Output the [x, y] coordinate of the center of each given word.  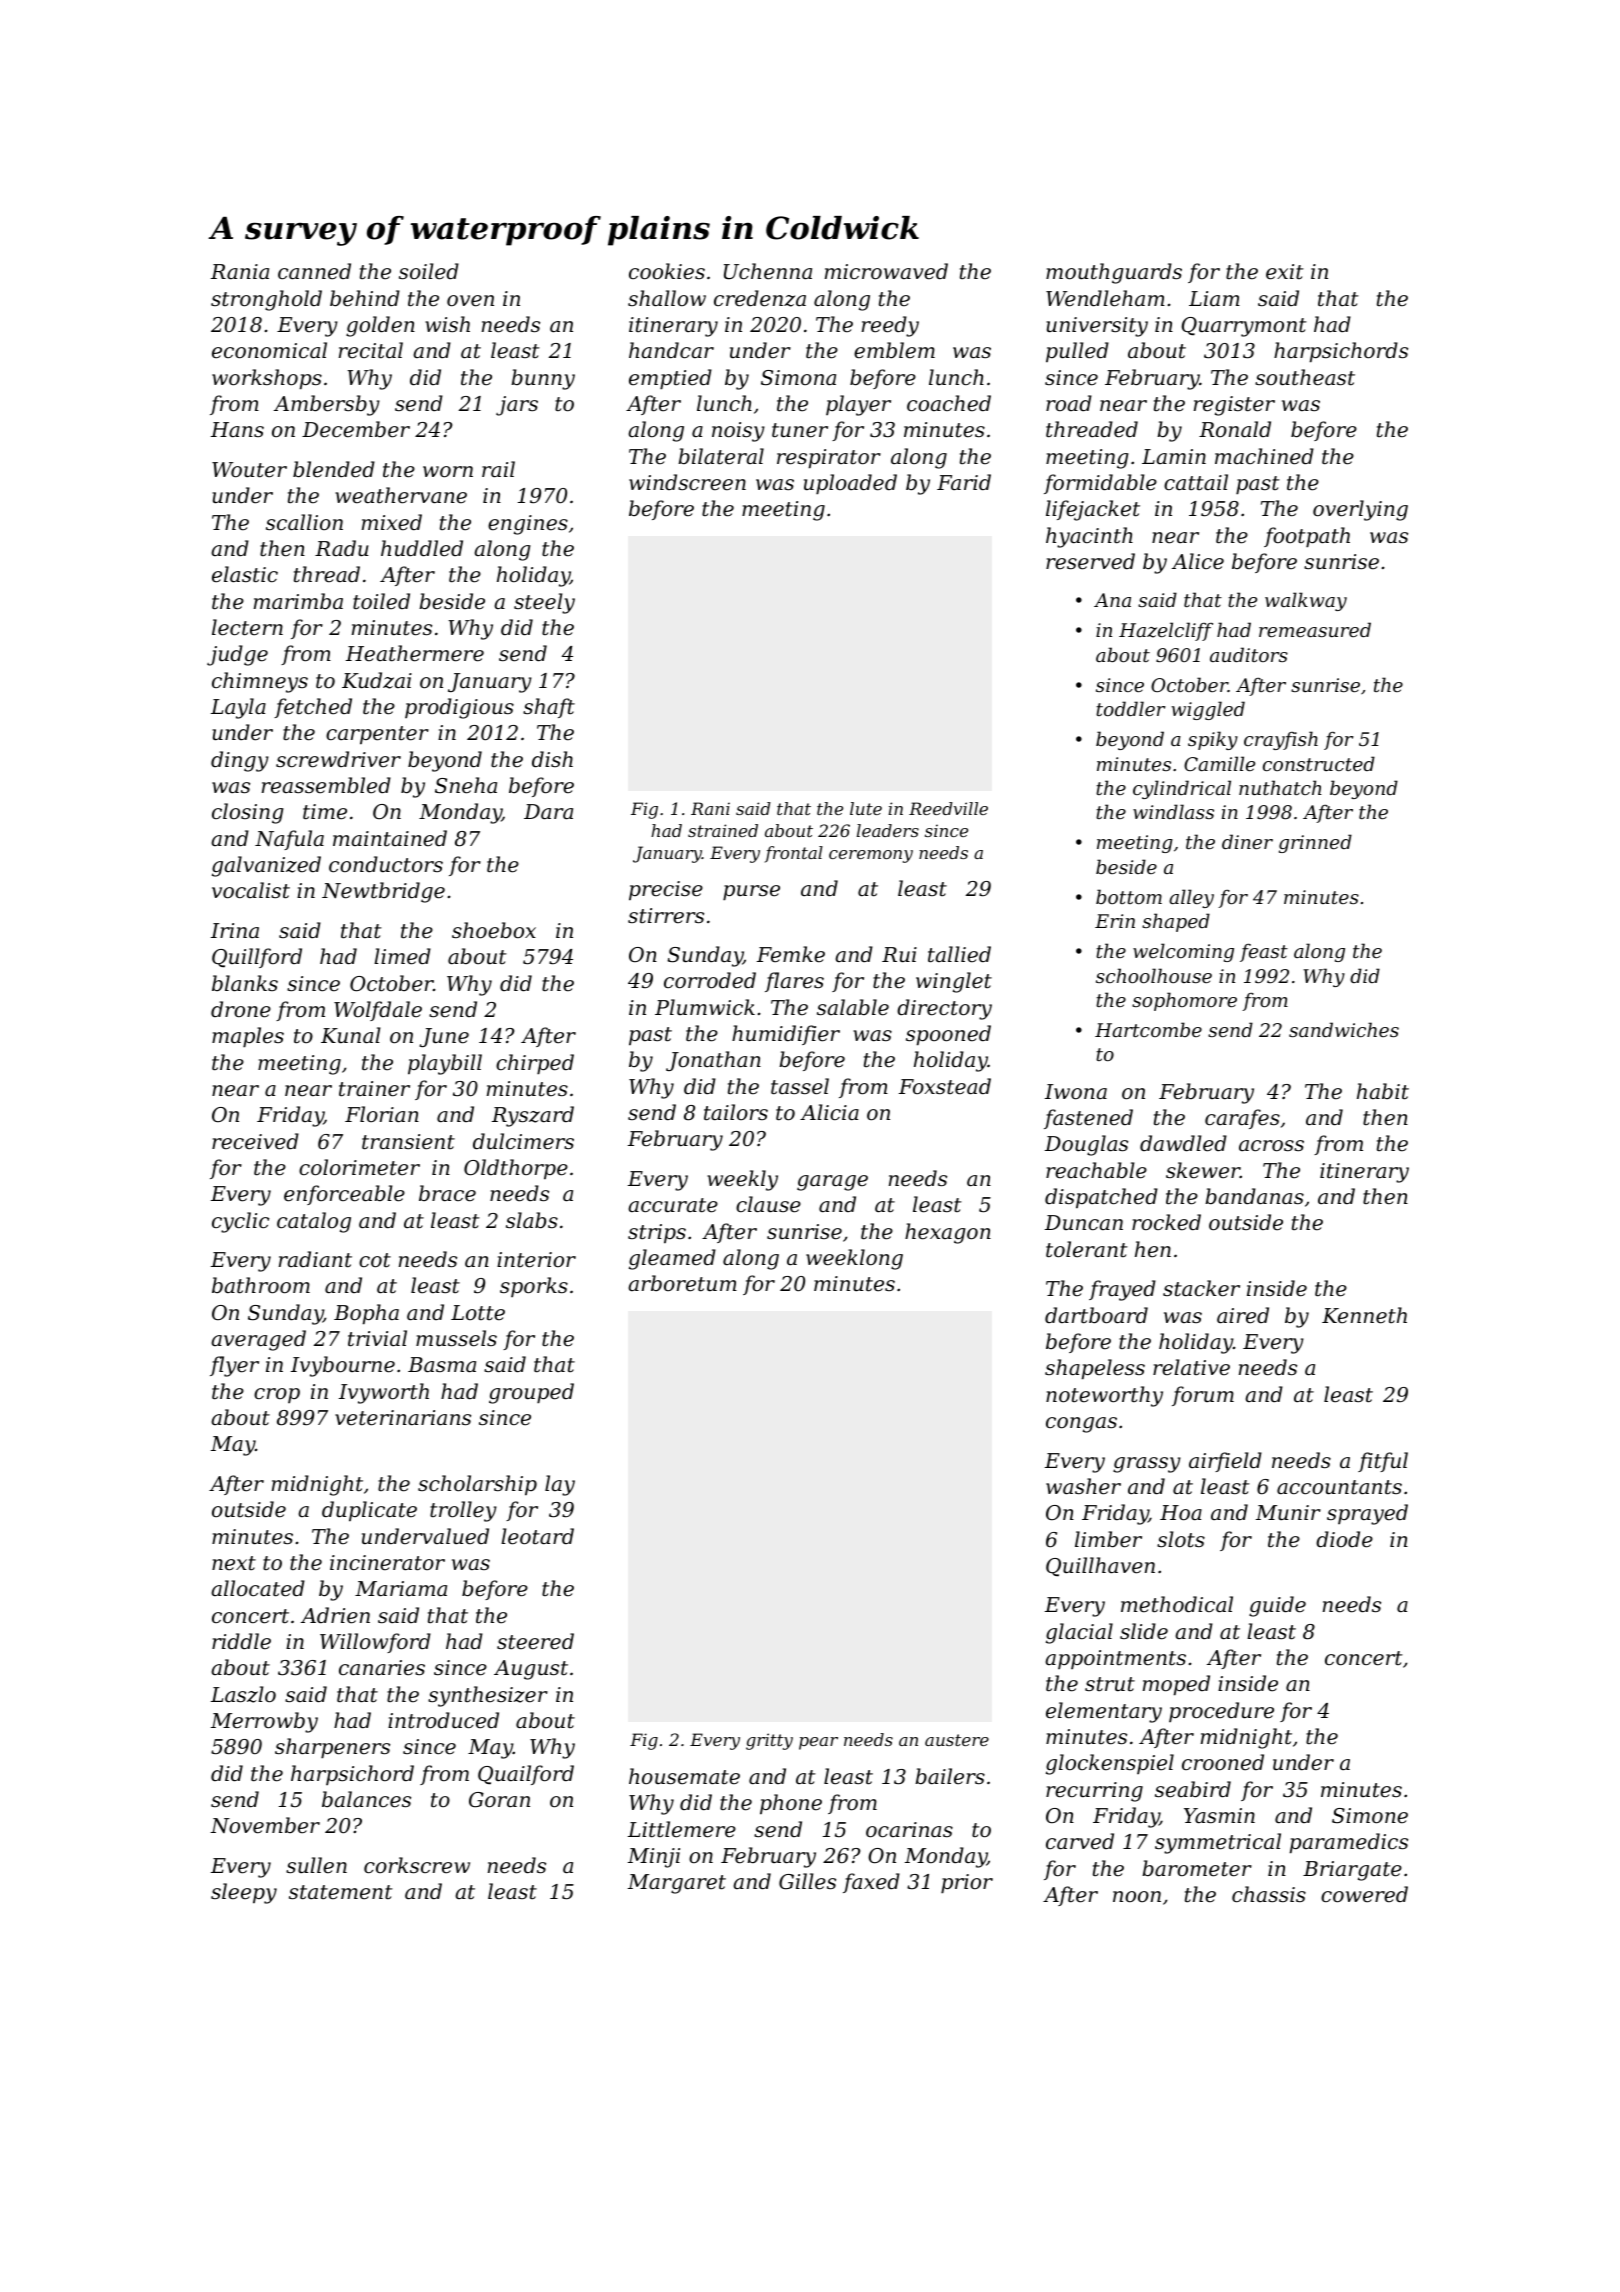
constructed [1319, 763]
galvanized [266, 866]
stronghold [266, 300]
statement [341, 1892]
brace [447, 1193]
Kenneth [1364, 1315]
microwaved [886, 271]
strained [723, 830]
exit [1285, 272]
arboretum [682, 1283]
